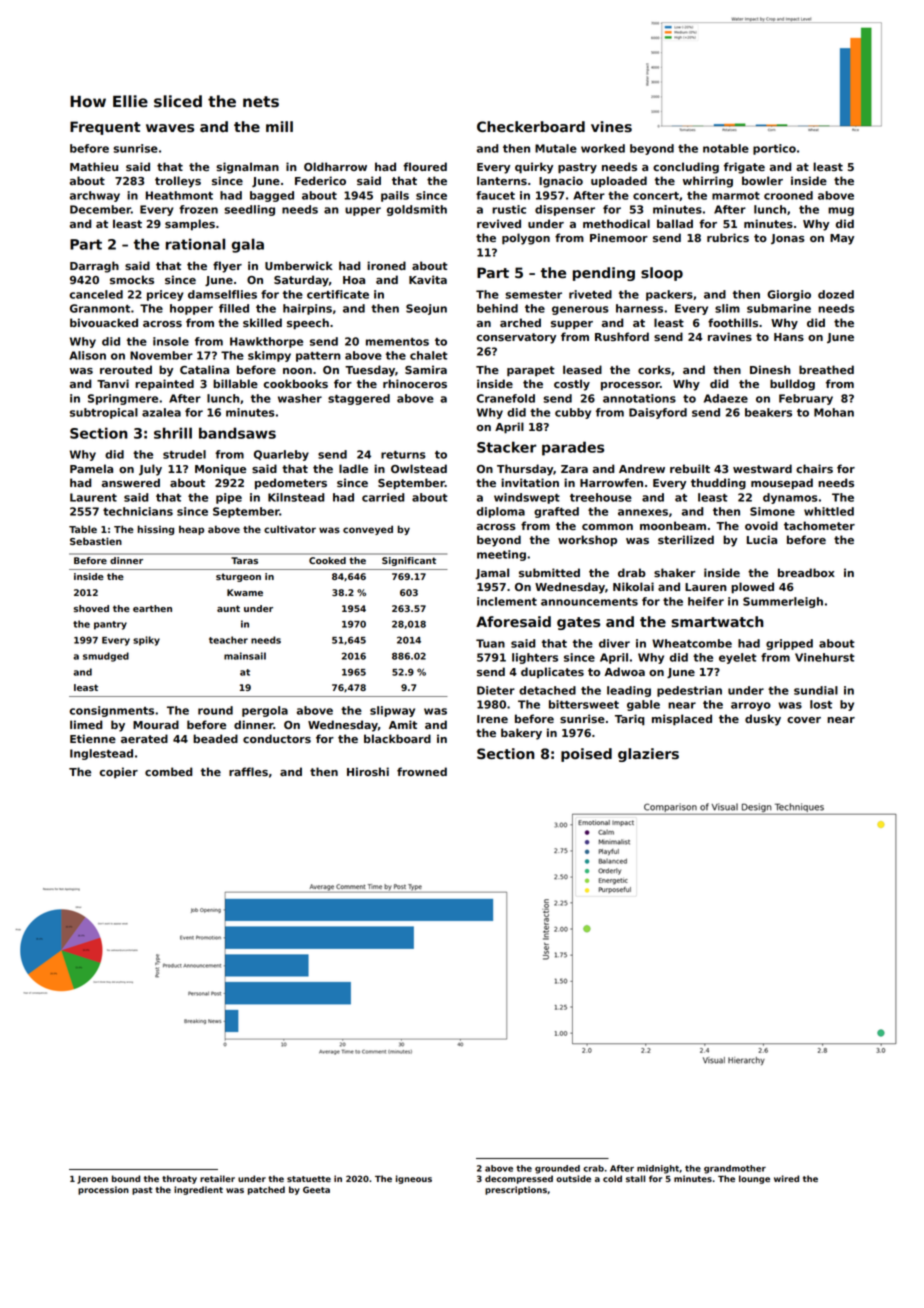  I want to click on mill, so click(279, 126).
